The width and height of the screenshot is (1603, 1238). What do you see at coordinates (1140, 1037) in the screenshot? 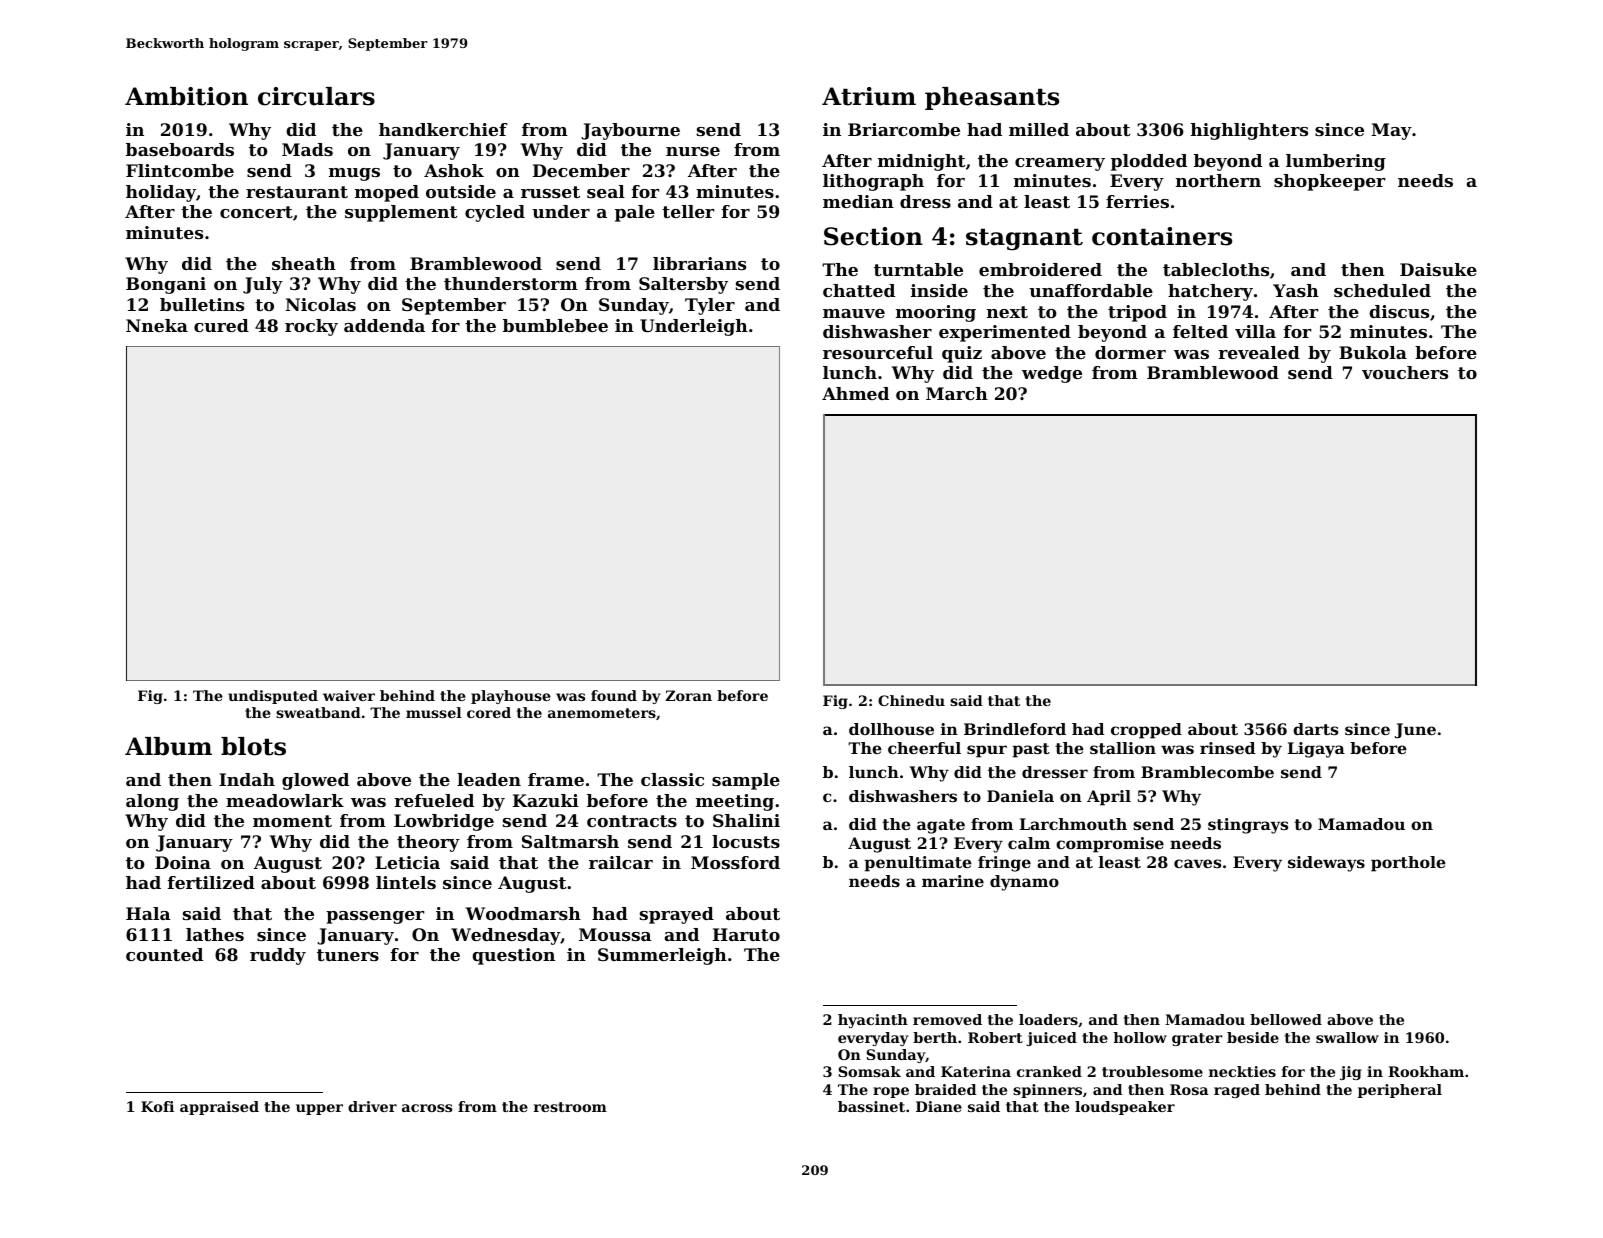
I see `hollow` at bounding box center [1140, 1037].
